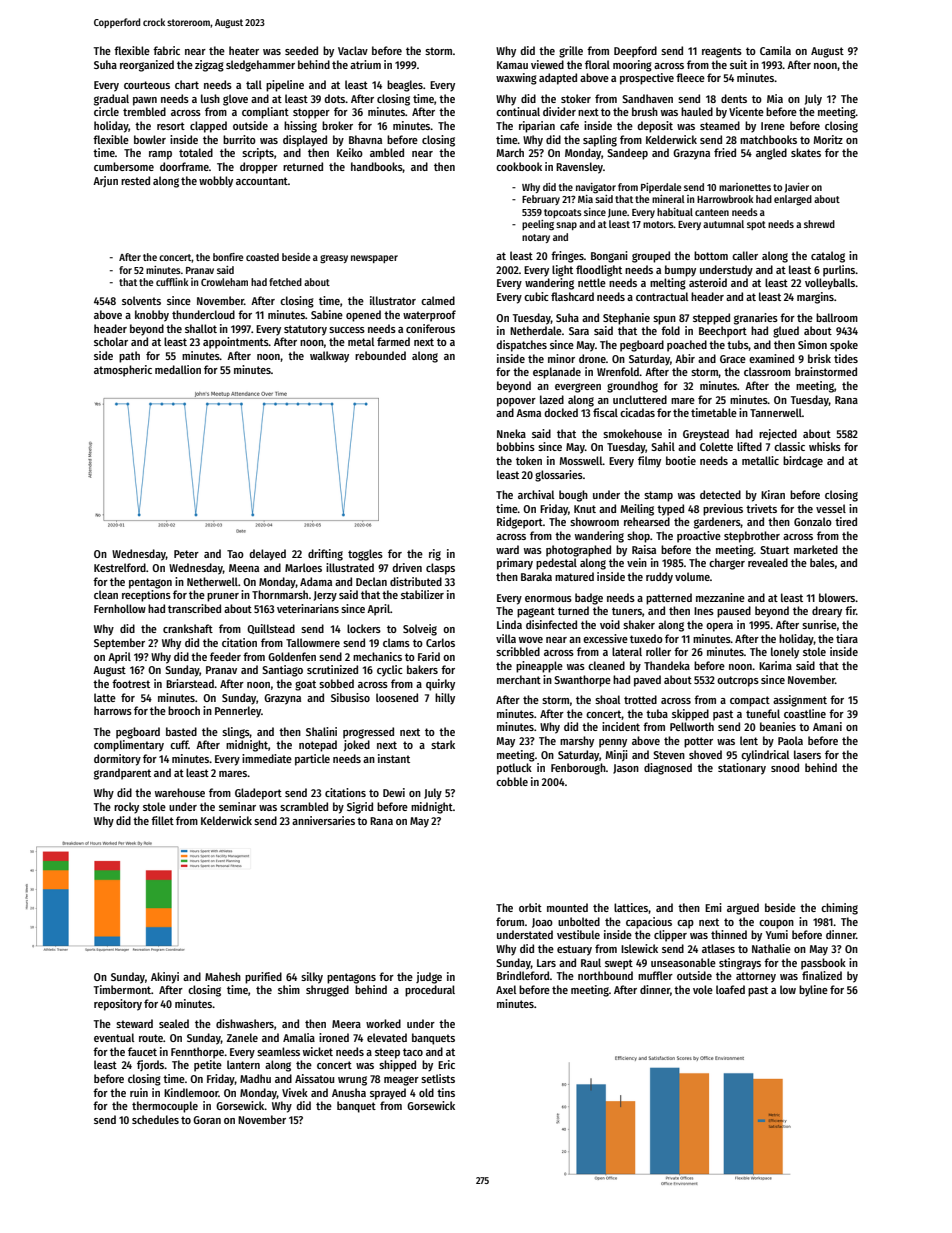 This screenshot has width=952, height=1233. Describe the element at coordinates (775, 50) in the screenshot. I see `Camila` at that location.
